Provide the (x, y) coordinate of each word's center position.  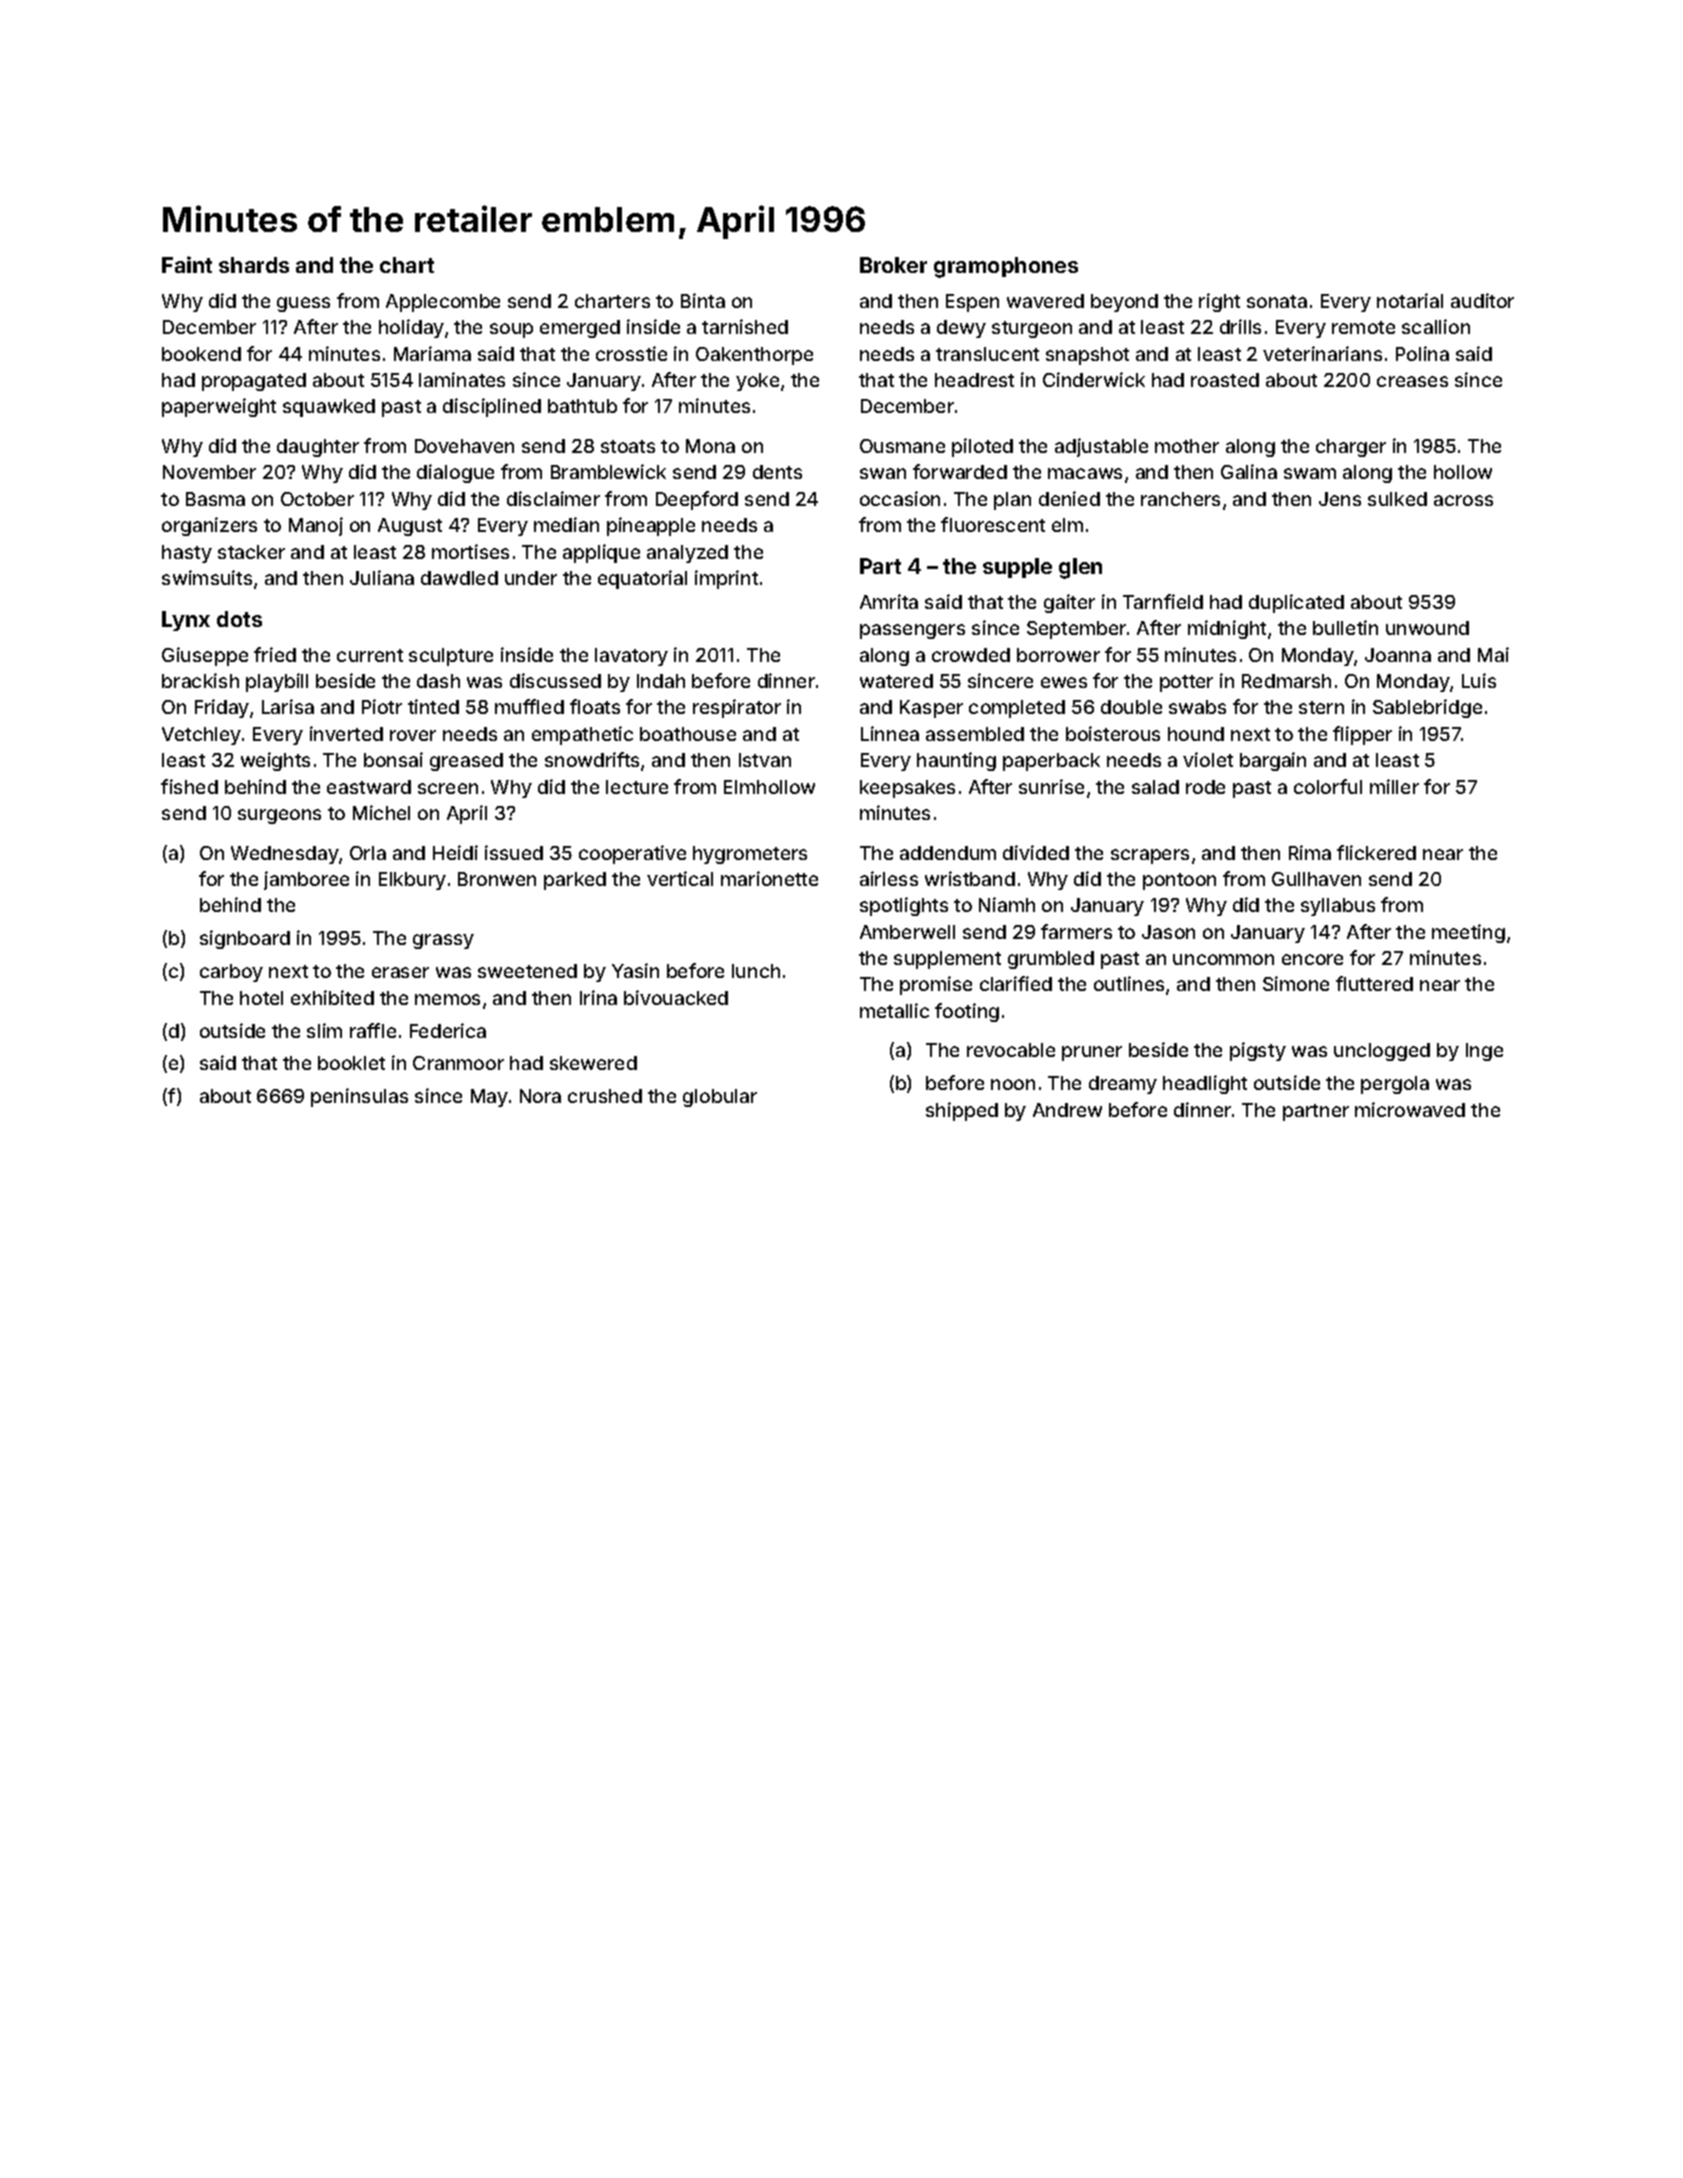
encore (1312, 959)
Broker (893, 265)
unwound (1427, 628)
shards (254, 265)
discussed (555, 680)
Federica (448, 1030)
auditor (1482, 300)
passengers (912, 631)
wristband (970, 878)
